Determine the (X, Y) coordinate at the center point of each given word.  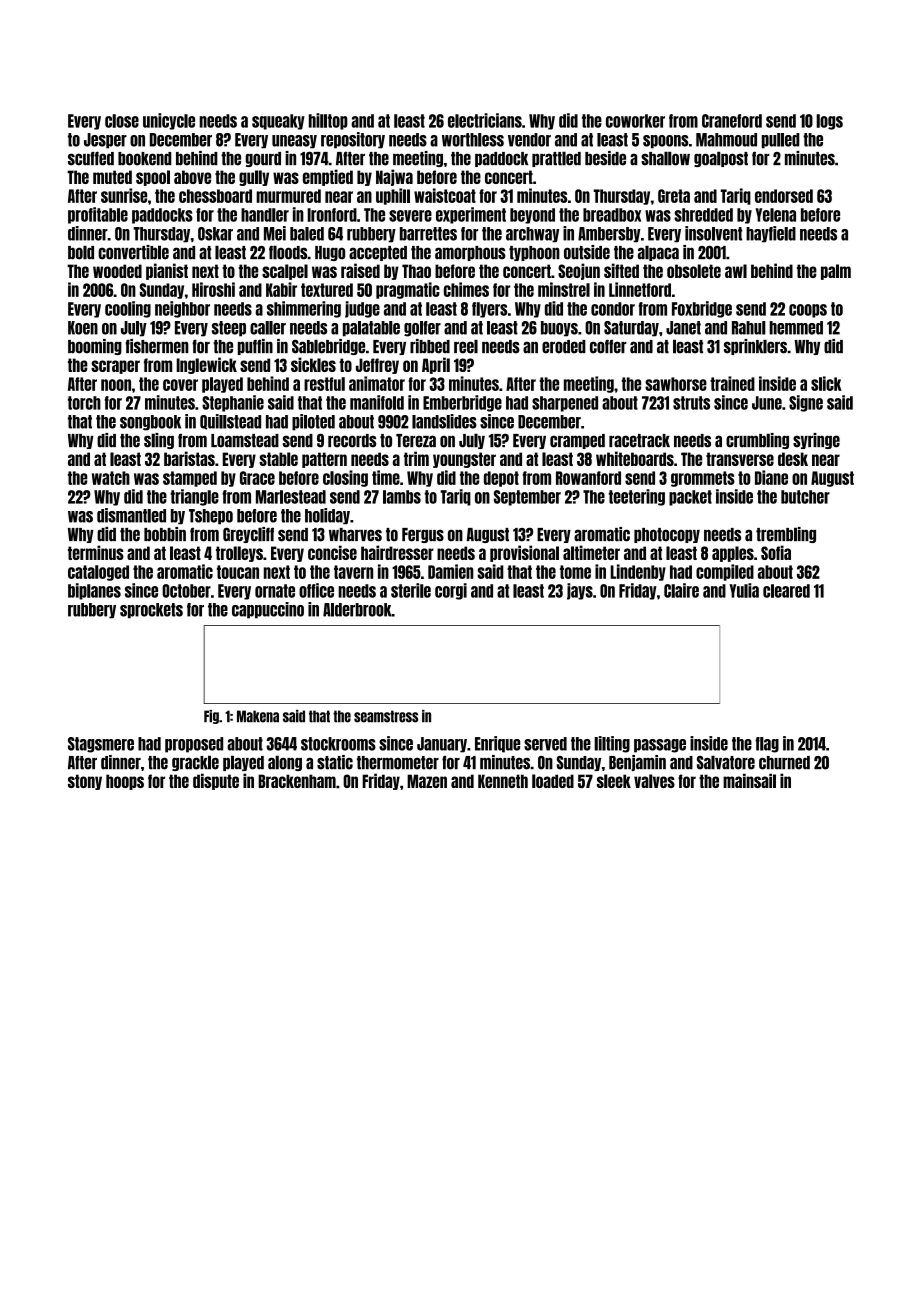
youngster (464, 460)
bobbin (165, 534)
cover (180, 385)
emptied (328, 177)
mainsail (749, 780)
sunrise (124, 195)
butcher (805, 497)
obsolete (694, 271)
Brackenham (297, 781)
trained (732, 383)
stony (85, 782)
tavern (353, 572)
